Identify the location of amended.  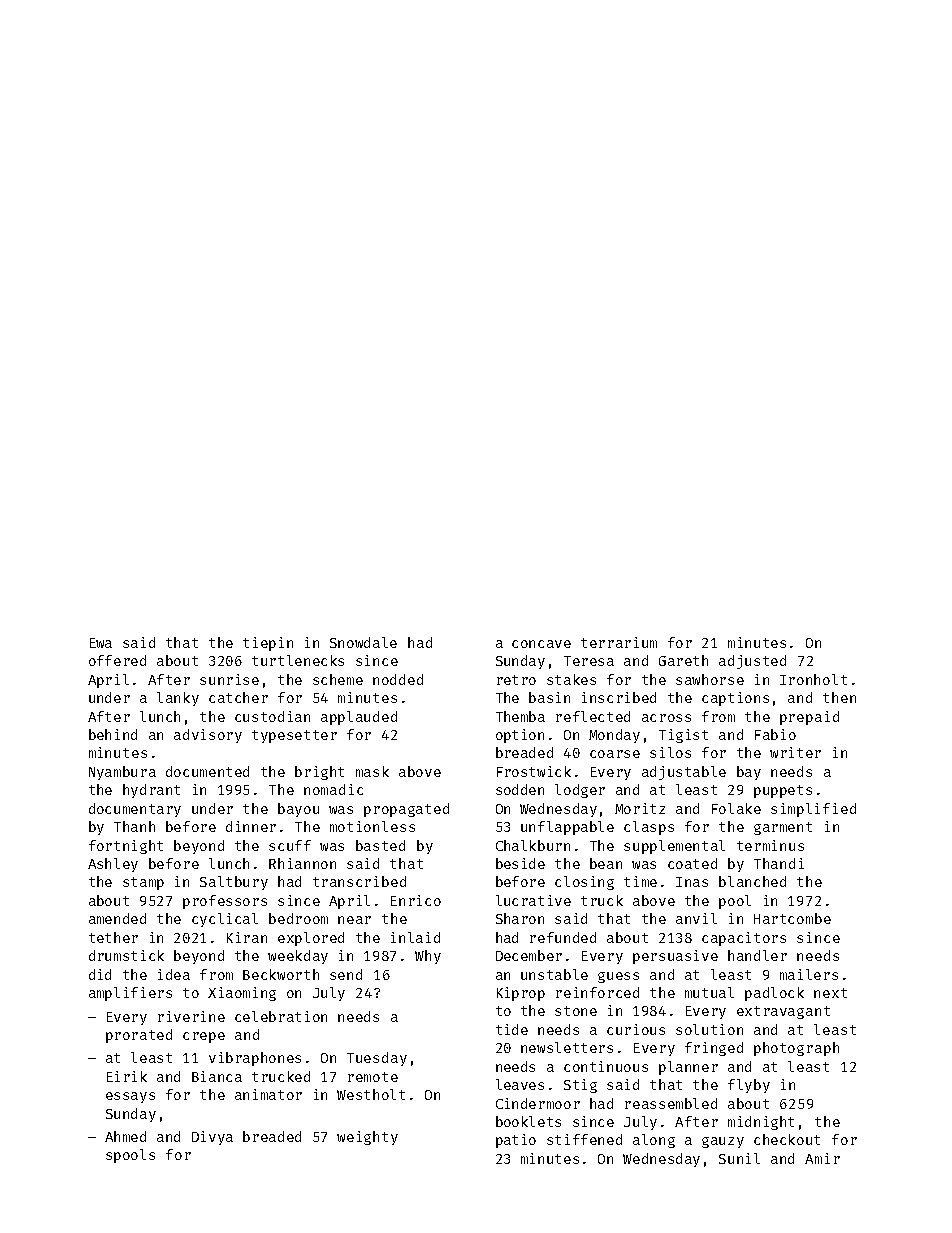
(117, 918).
